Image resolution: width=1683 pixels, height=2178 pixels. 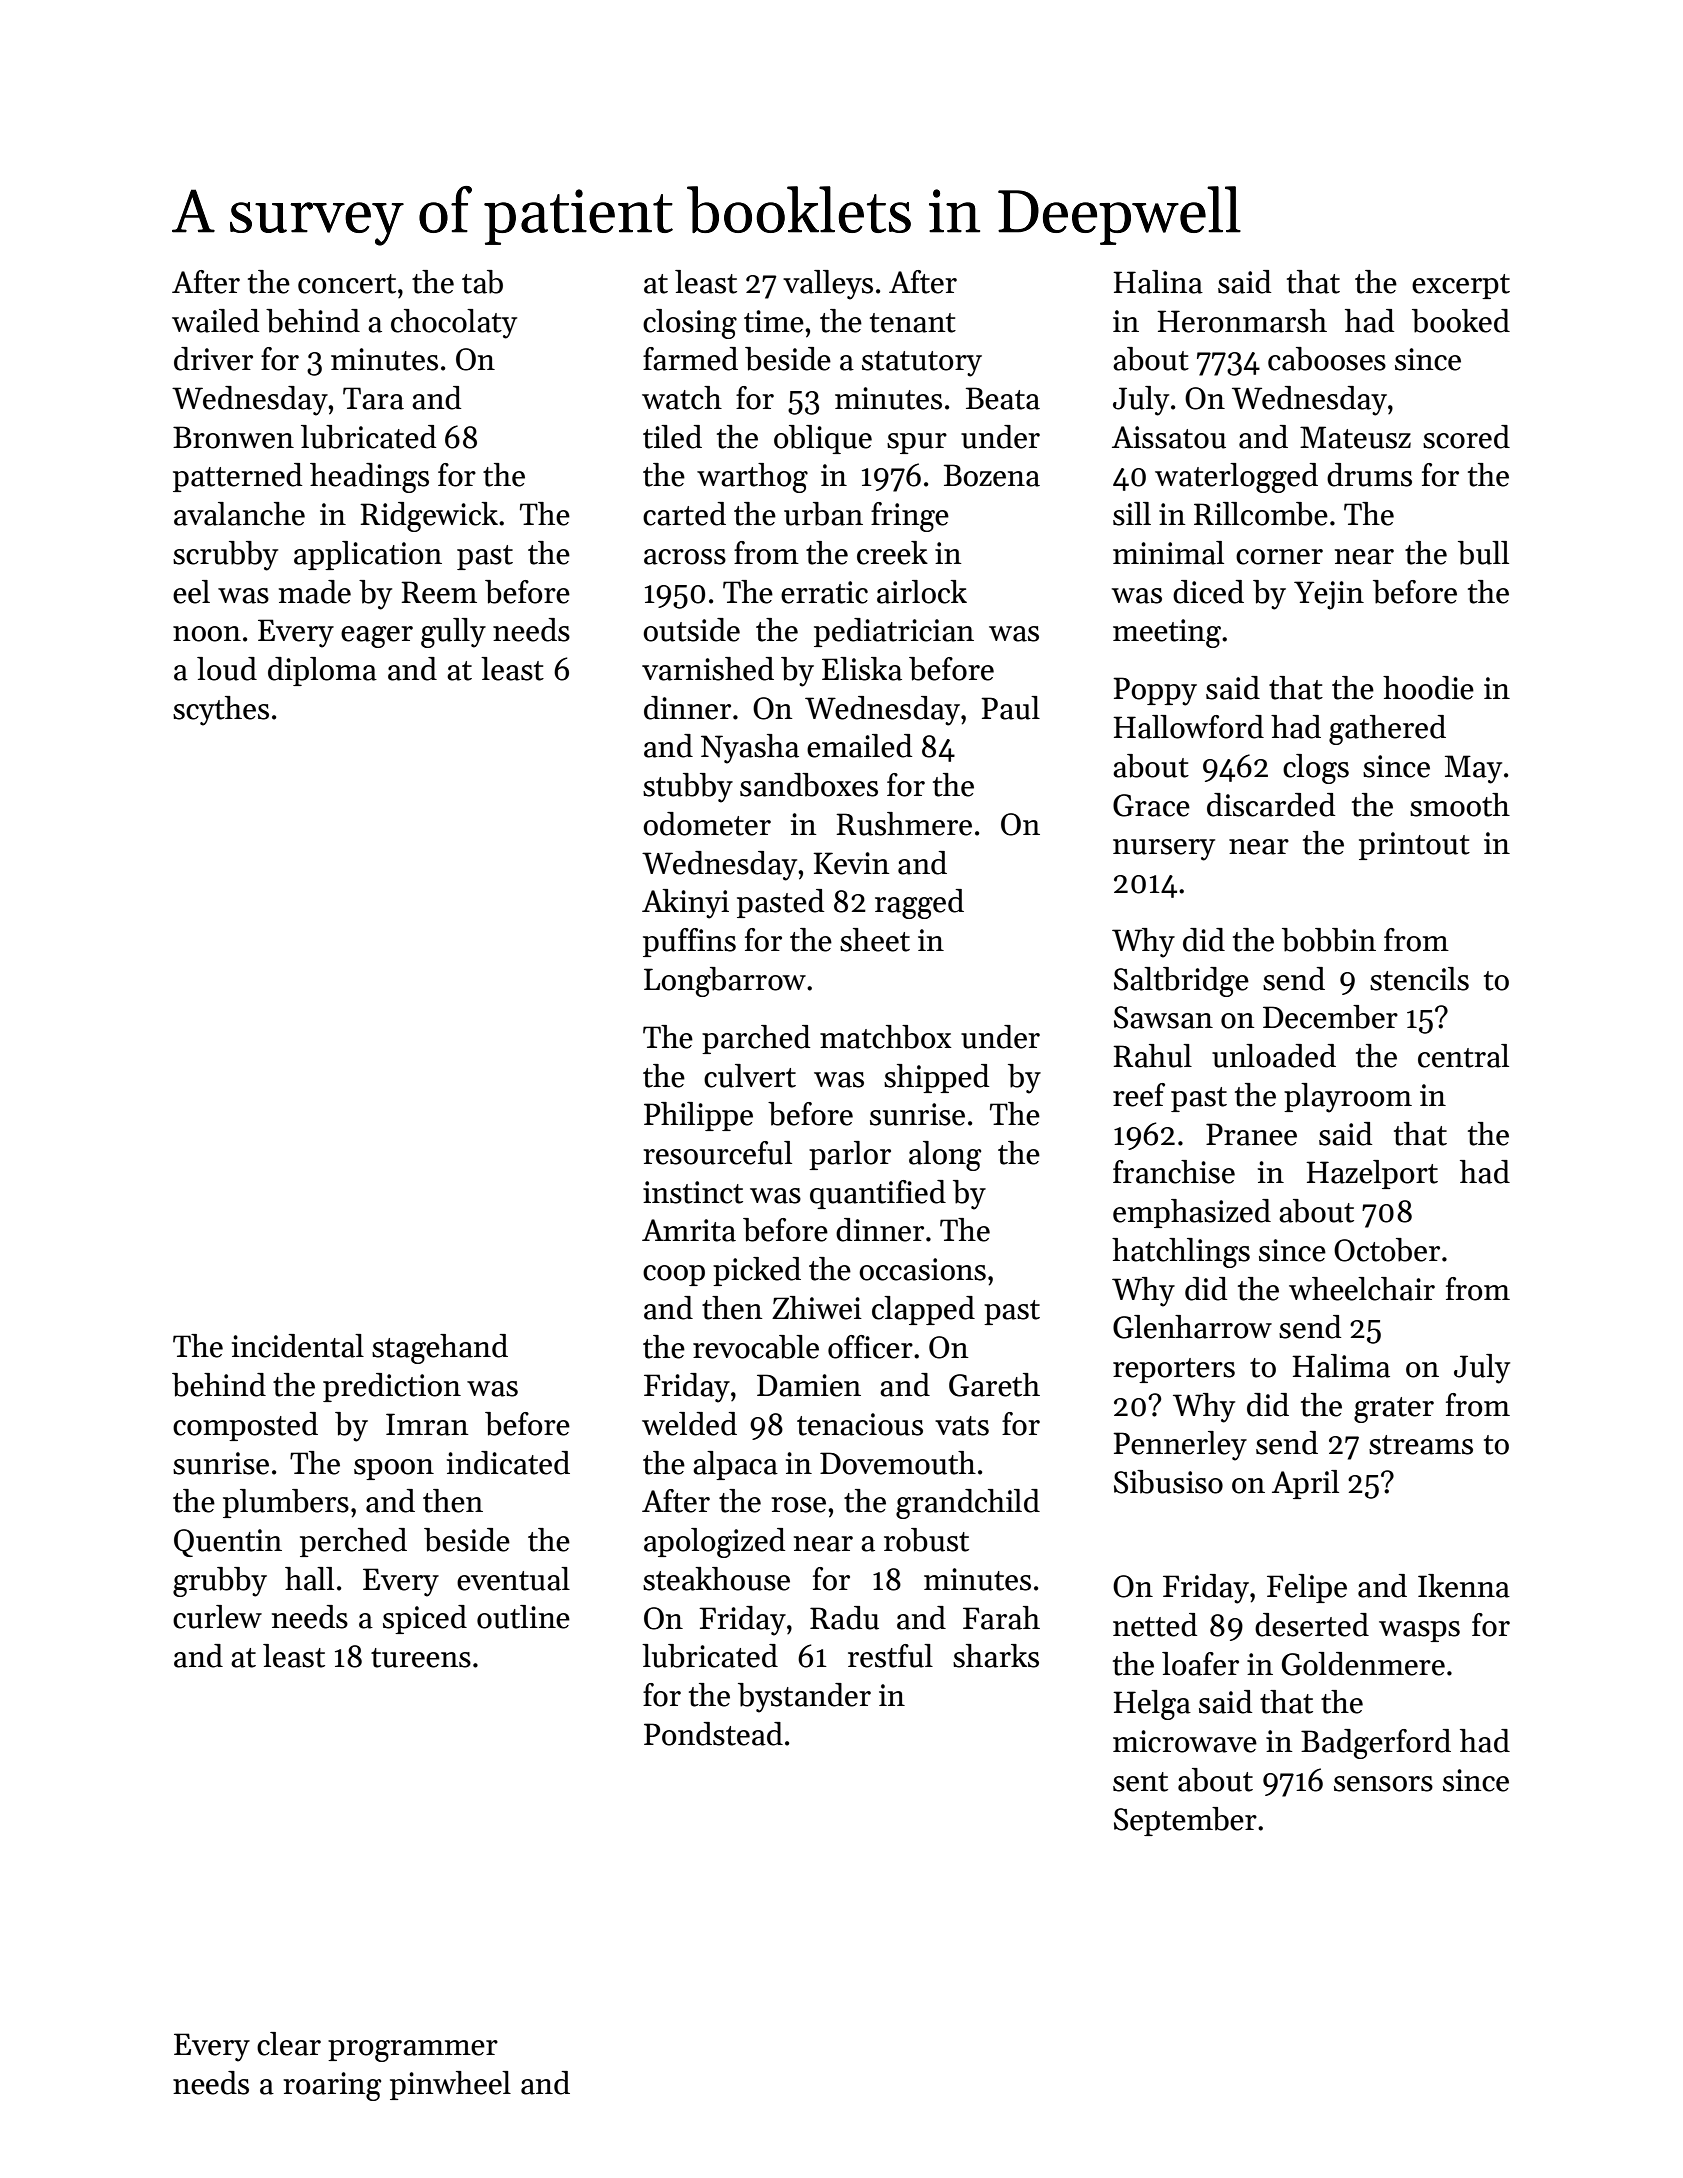 What do you see at coordinates (875, 940) in the page?
I see `sheet` at bounding box center [875, 940].
